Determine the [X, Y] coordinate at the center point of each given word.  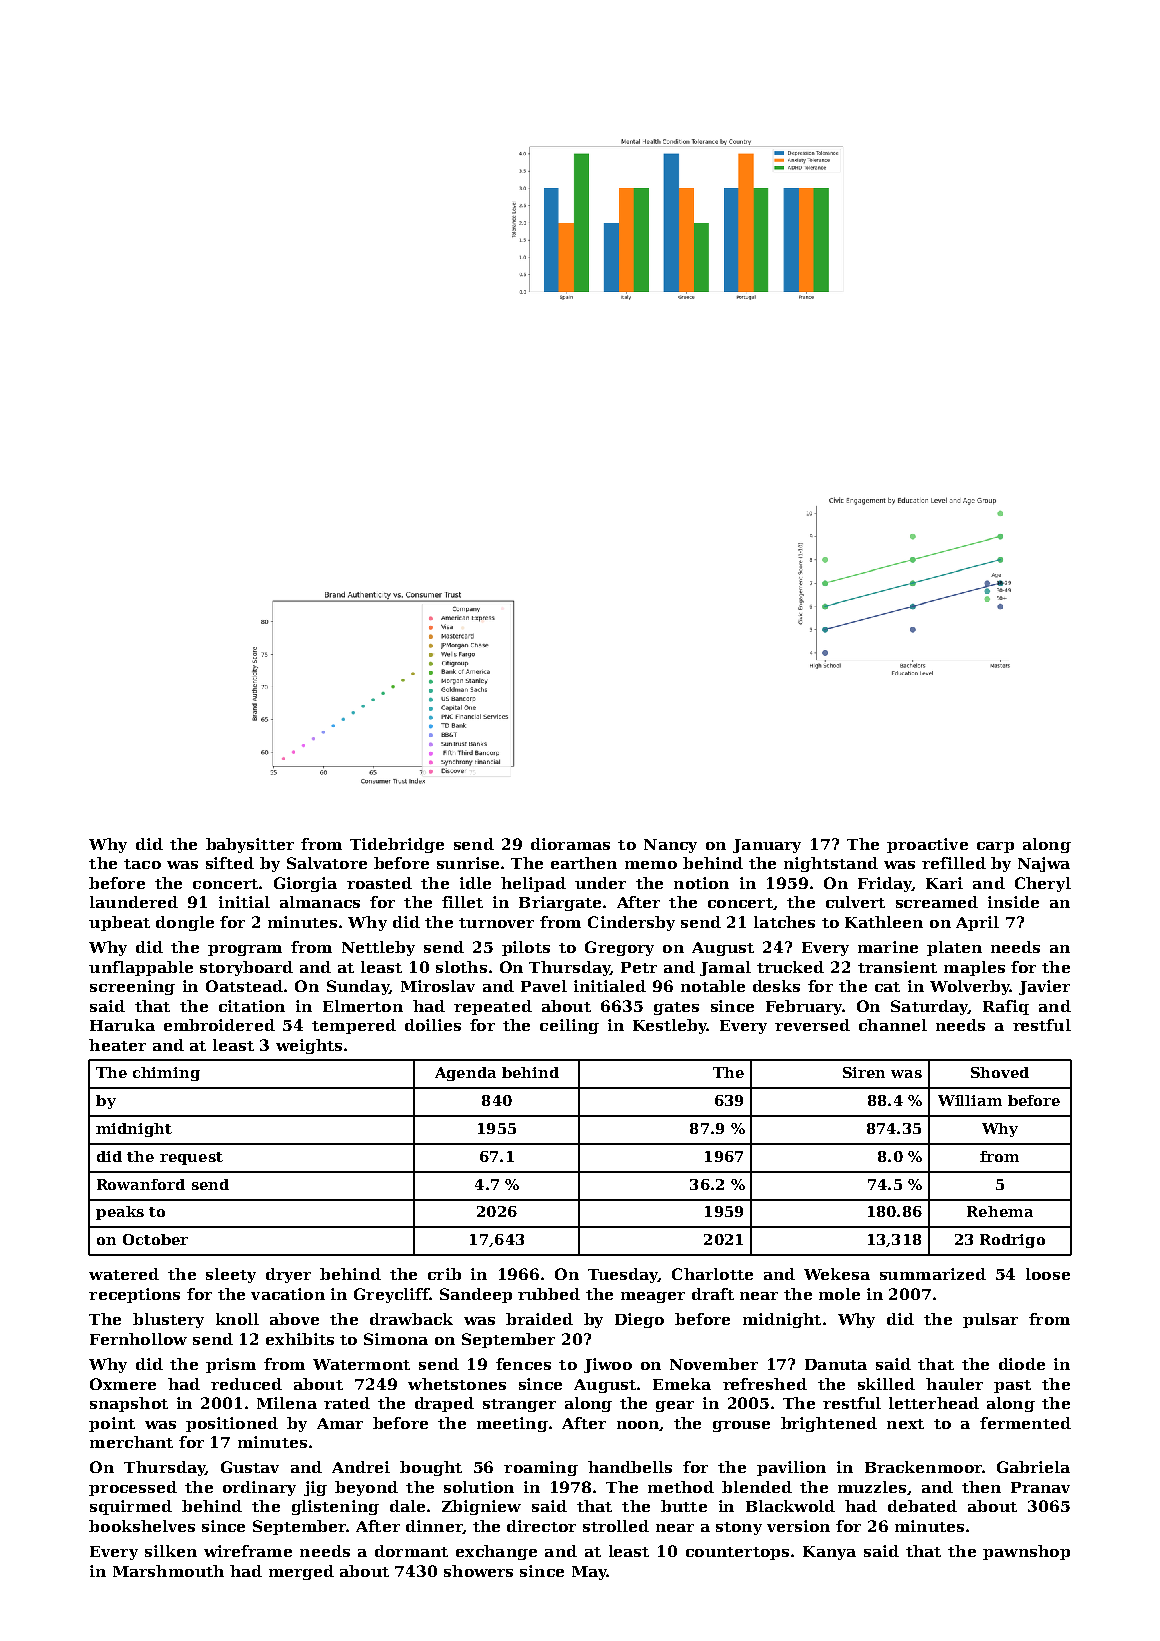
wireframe [248, 1551]
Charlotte [712, 1274]
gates [676, 1008]
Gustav [250, 1467]
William [970, 1100]
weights [309, 1046]
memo [651, 865]
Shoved [1000, 1072]
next [905, 1424]
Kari [944, 883]
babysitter [250, 845]
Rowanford [141, 1184]
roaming [541, 1468]
